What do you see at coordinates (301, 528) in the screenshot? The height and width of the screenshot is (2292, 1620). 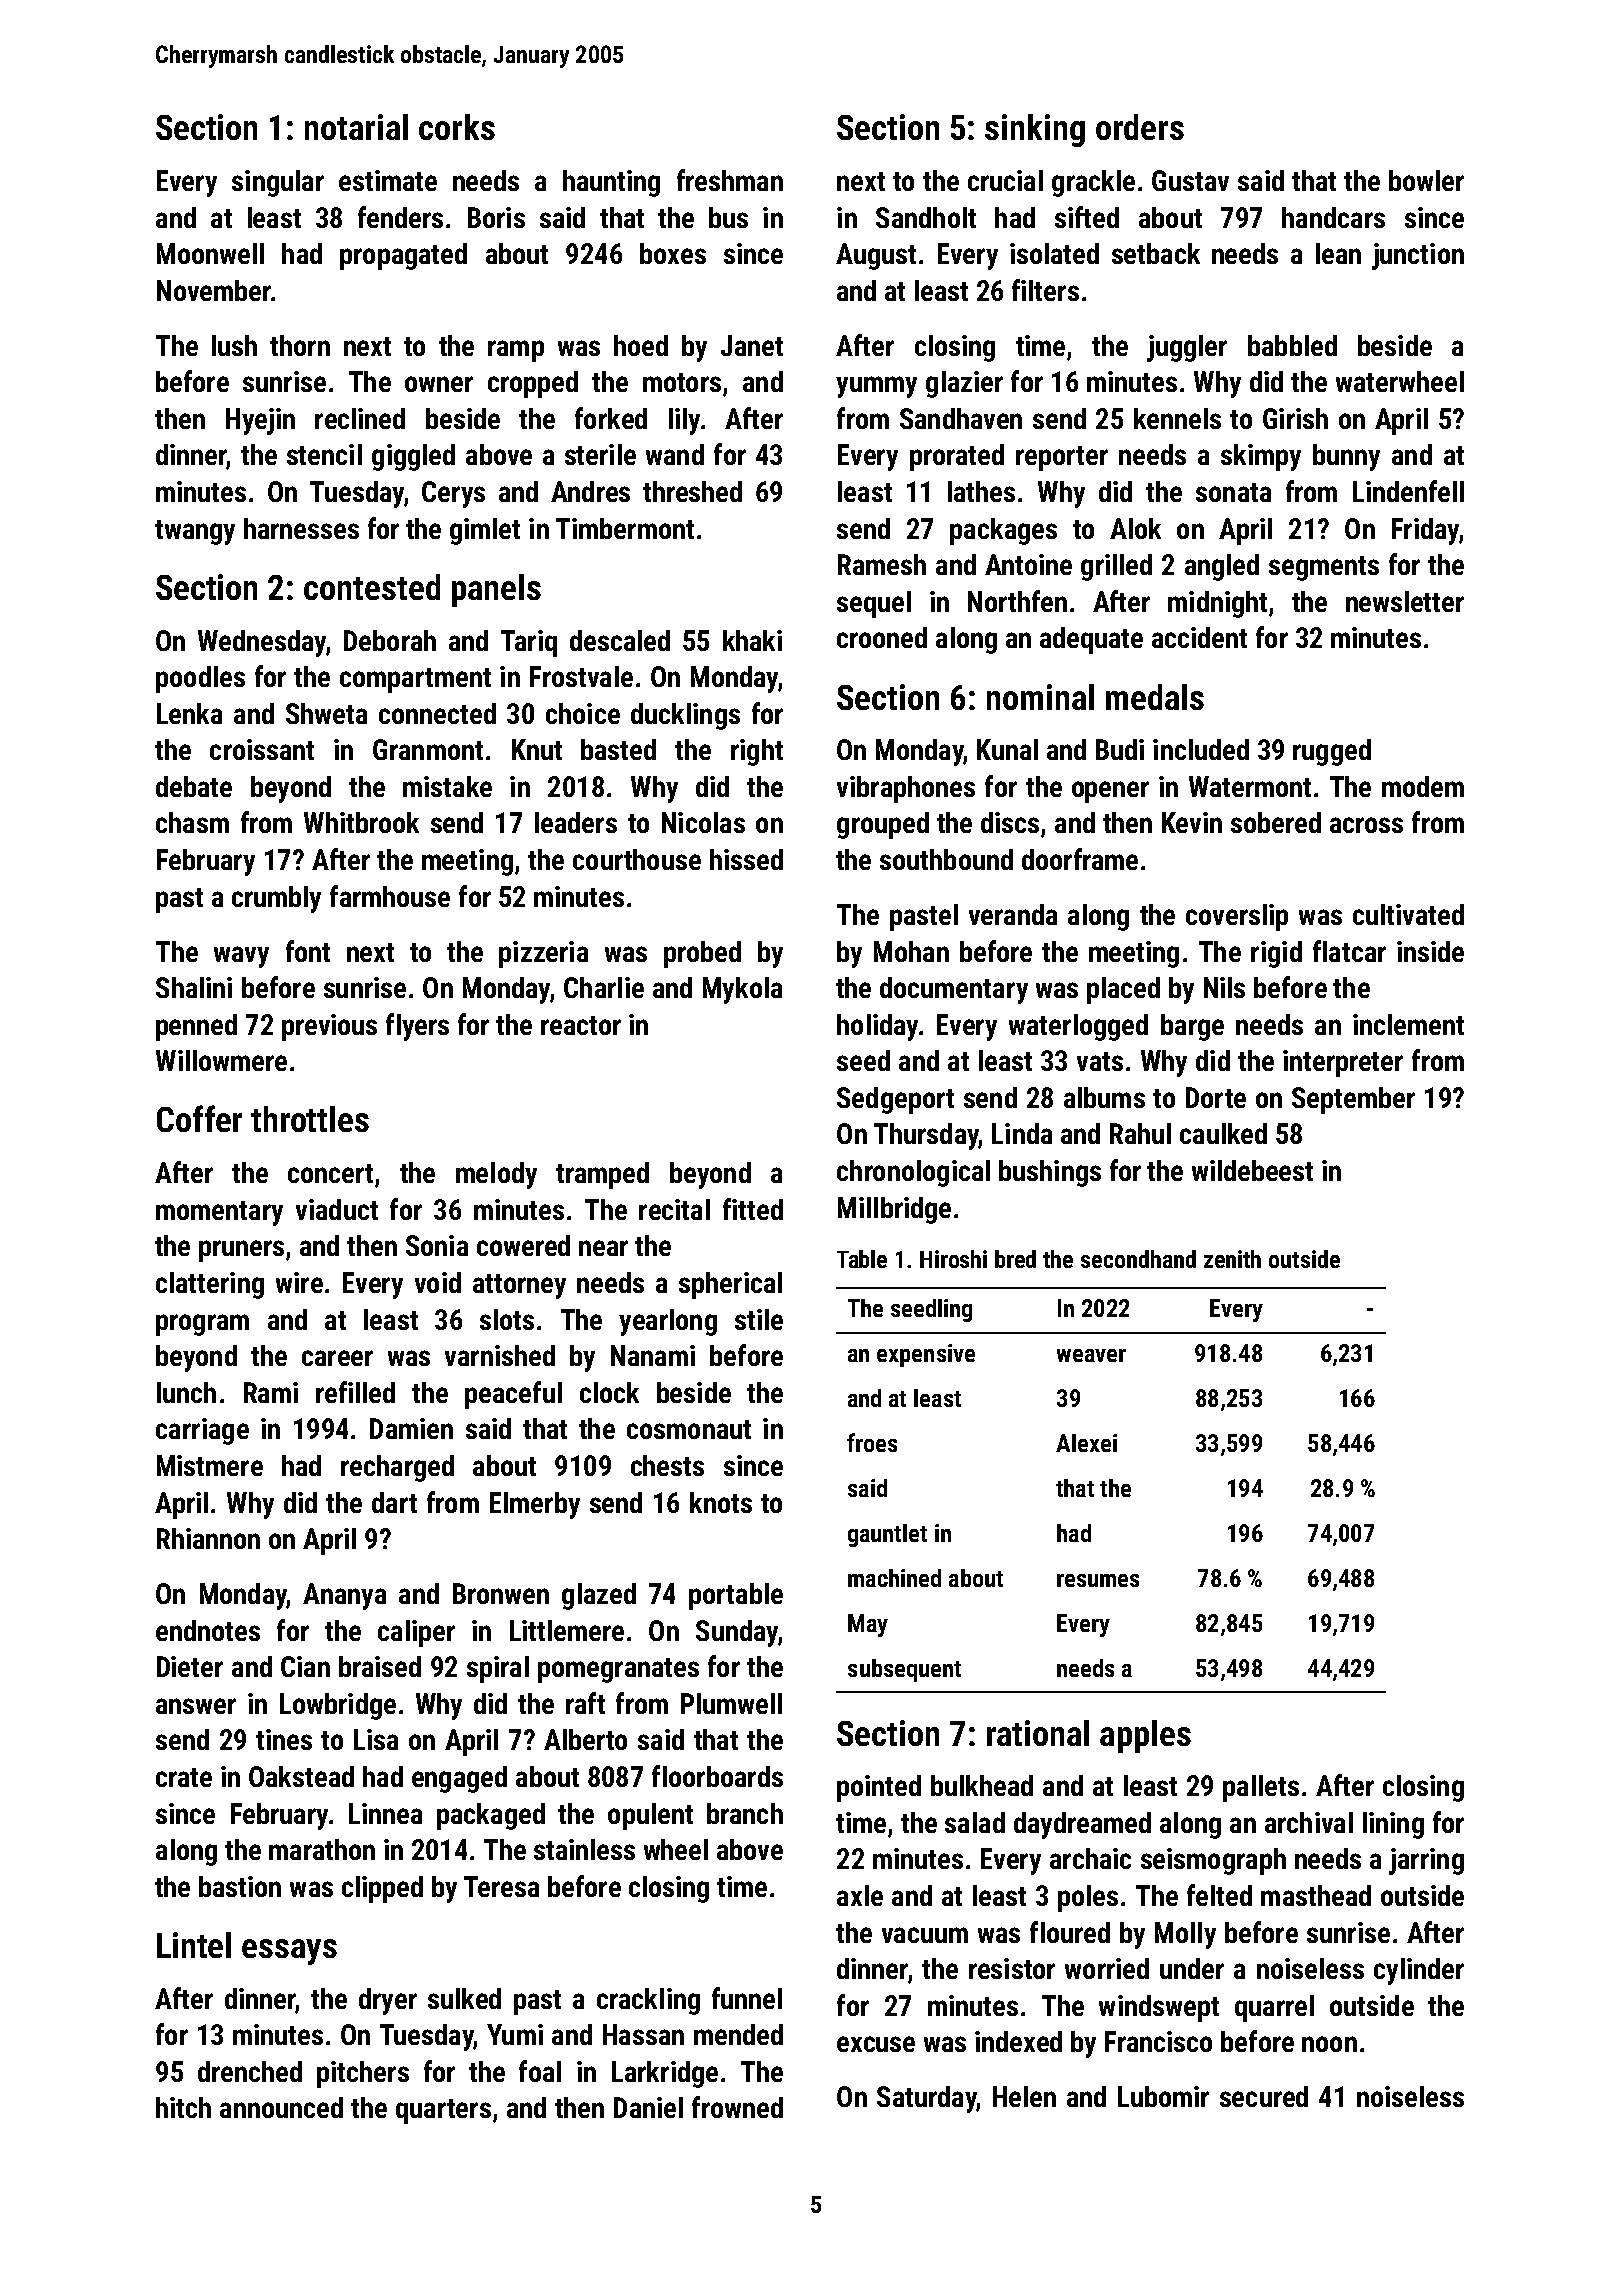 I see `harnesses` at bounding box center [301, 528].
